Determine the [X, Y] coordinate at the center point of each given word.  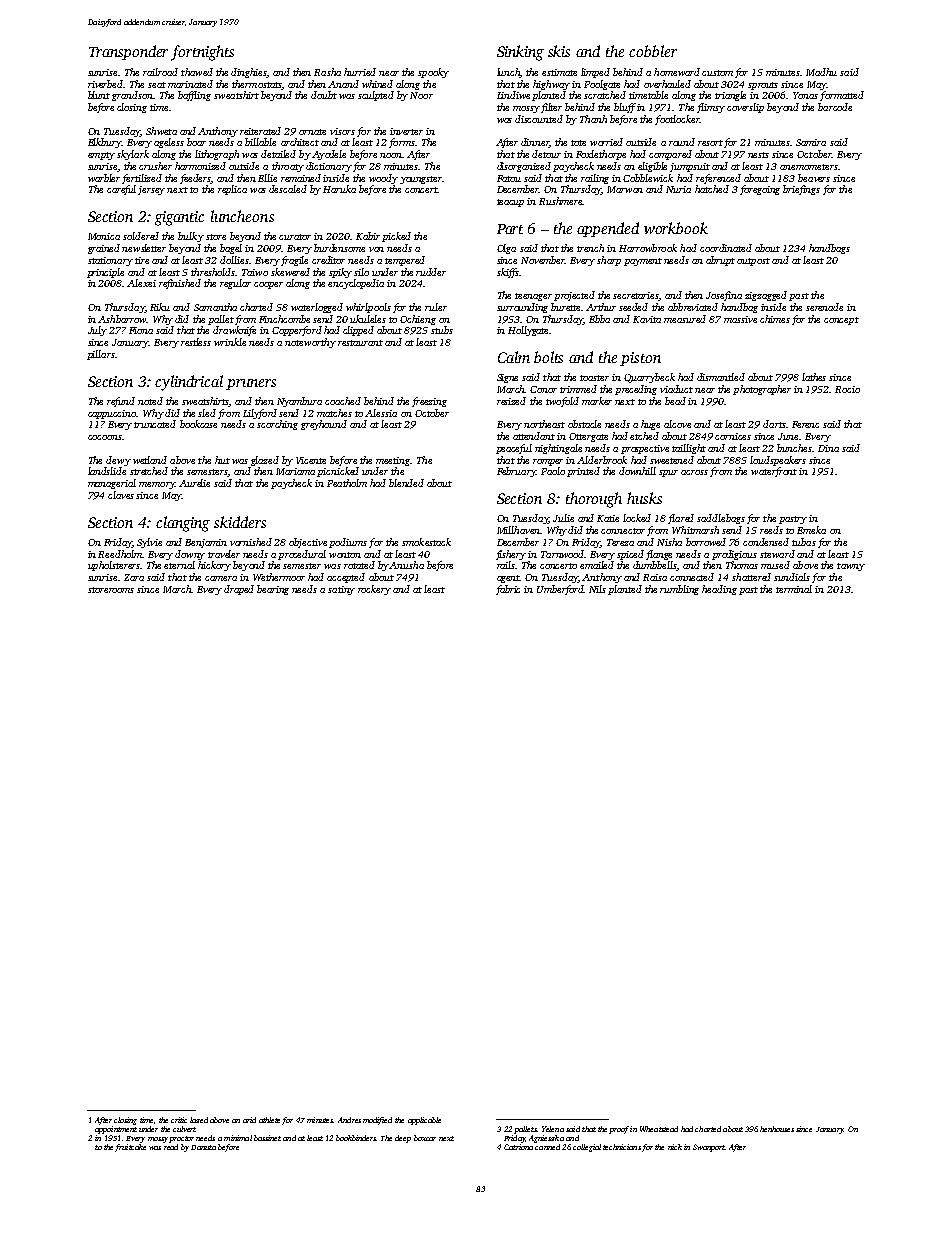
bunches [794, 448]
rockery [374, 590]
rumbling [679, 590]
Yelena [553, 1129]
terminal [794, 589]
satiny [341, 590]
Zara [134, 577]
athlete [269, 1120]
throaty [288, 167]
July [97, 331]
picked [396, 237]
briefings [801, 190]
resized [511, 401]
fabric [508, 590]
